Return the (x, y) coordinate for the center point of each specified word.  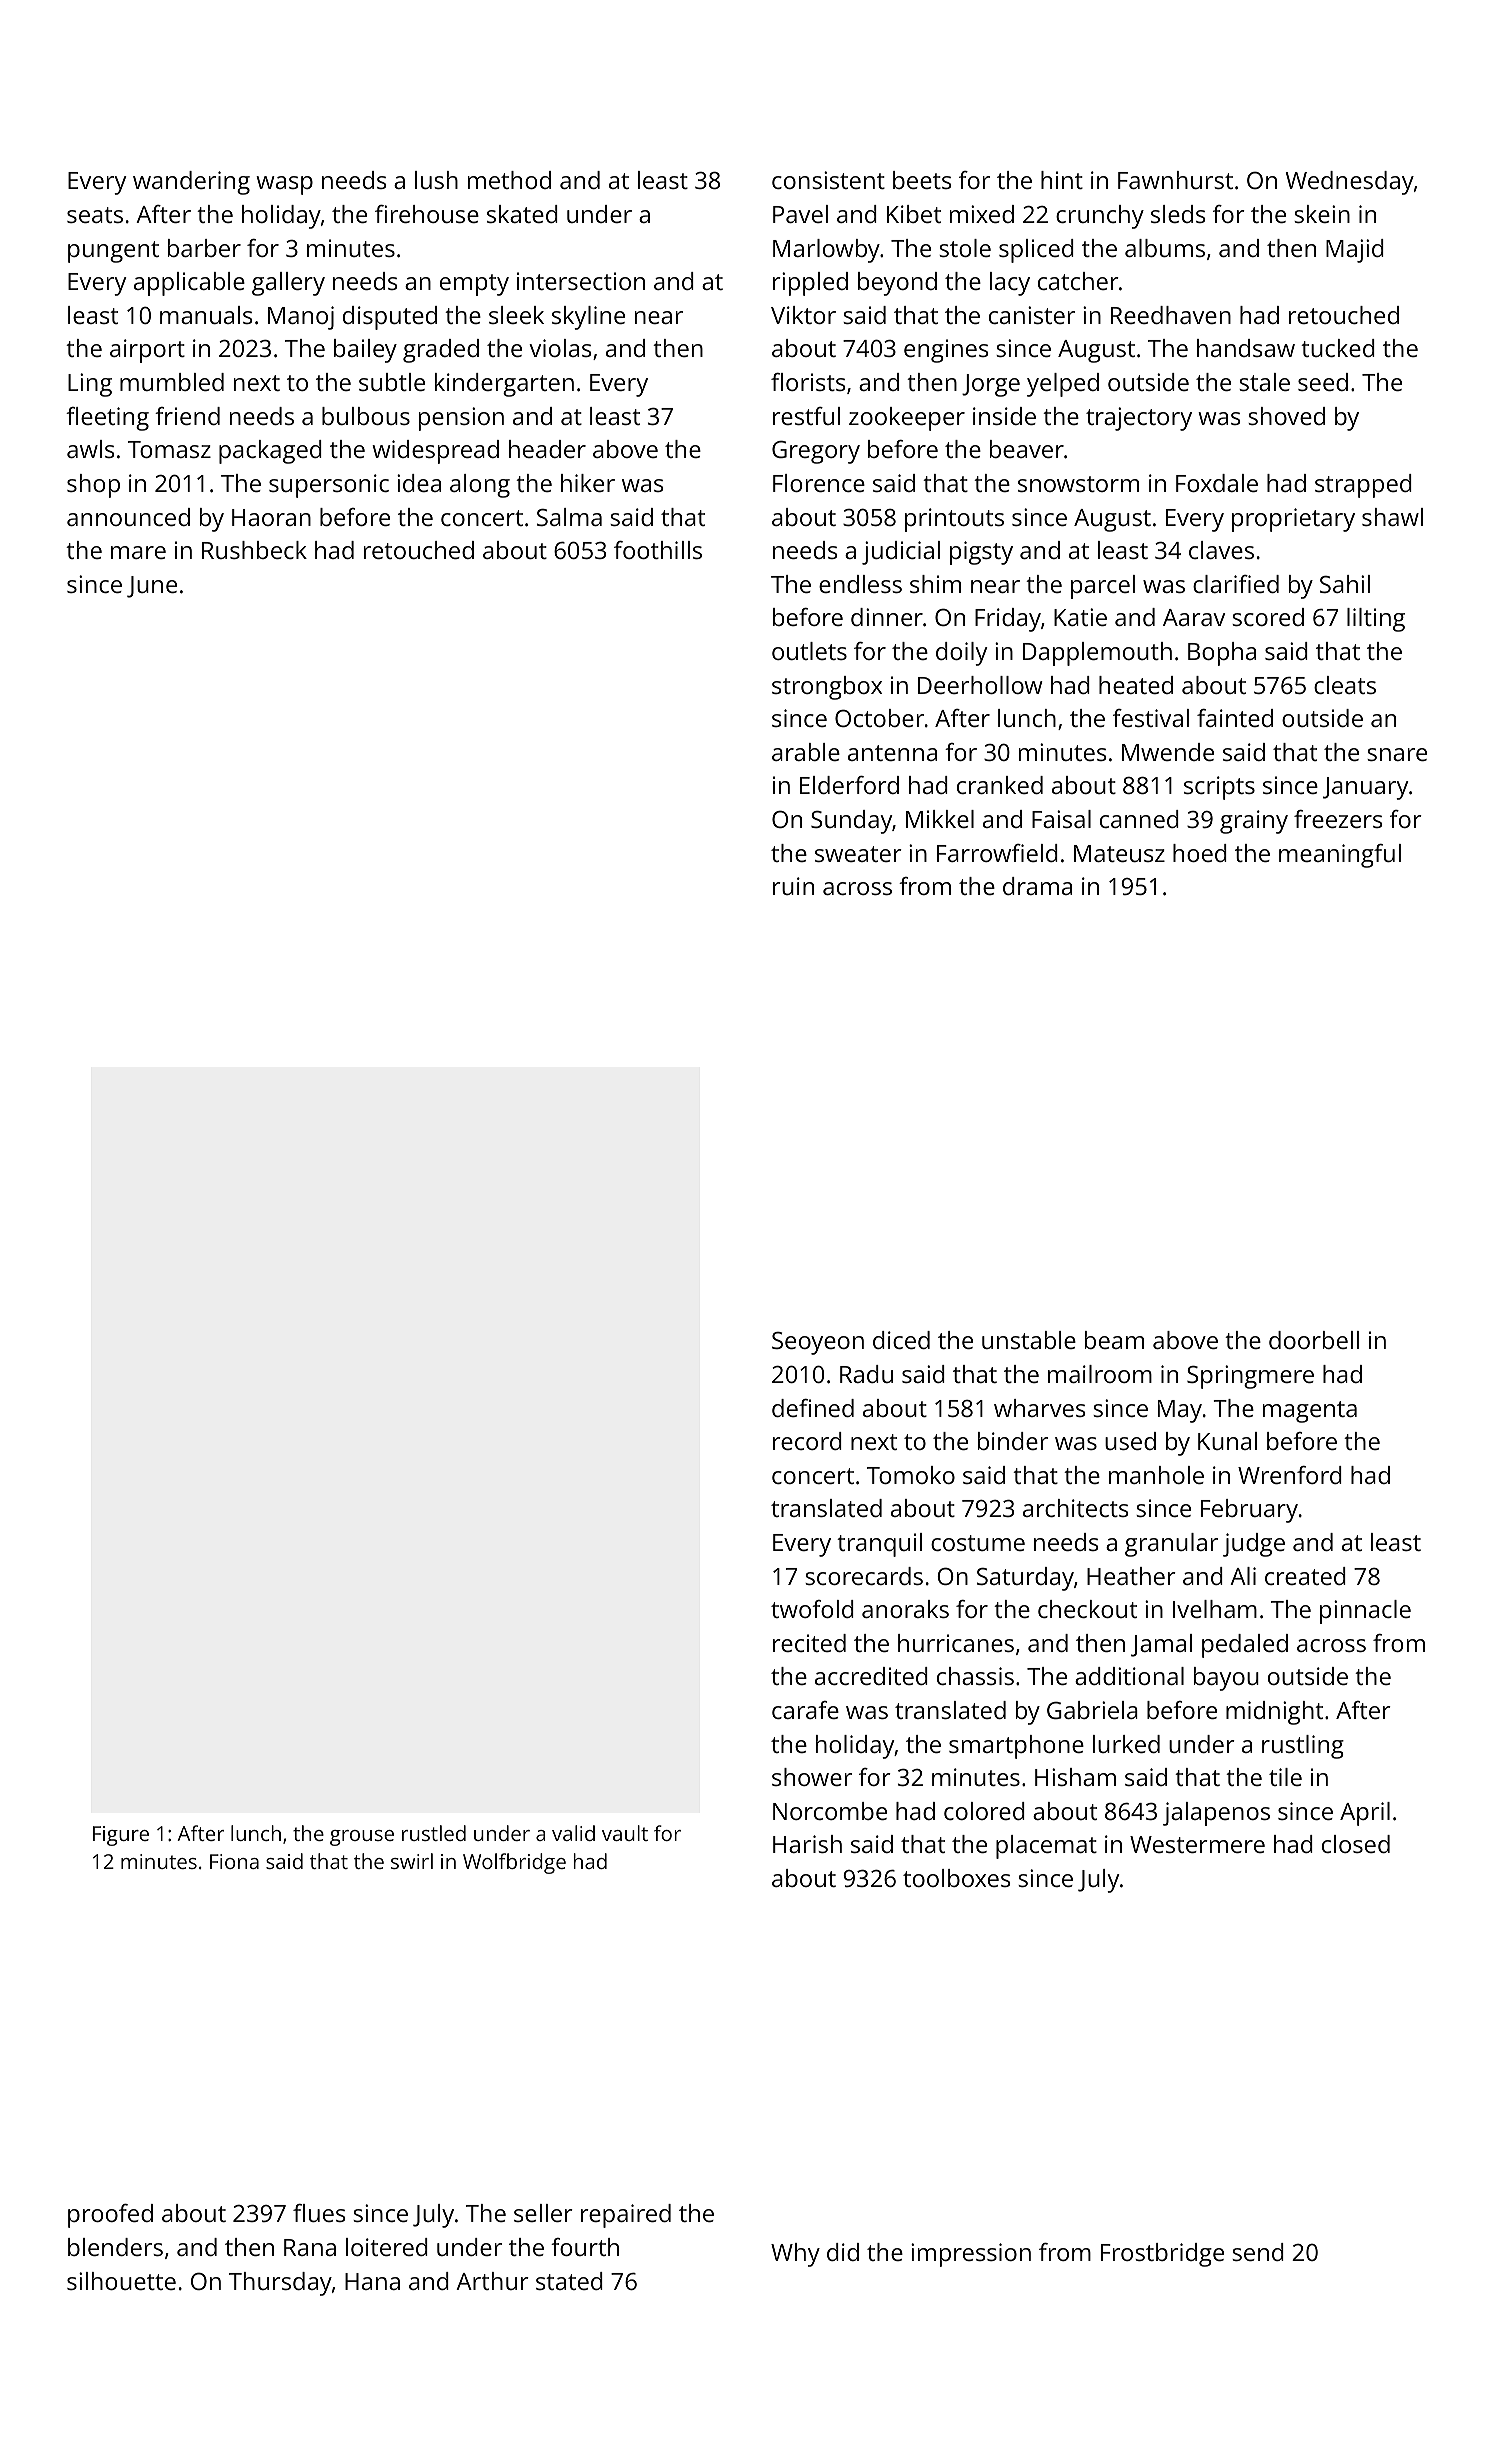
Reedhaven (1171, 315)
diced (901, 1340)
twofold (812, 1609)
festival (1151, 718)
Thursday (280, 2284)
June (152, 587)
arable (806, 752)
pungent (113, 252)
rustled (434, 1833)
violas (560, 348)
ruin (793, 886)
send (1258, 2252)
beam (1114, 1340)
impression (971, 2255)
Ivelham (1215, 1609)
